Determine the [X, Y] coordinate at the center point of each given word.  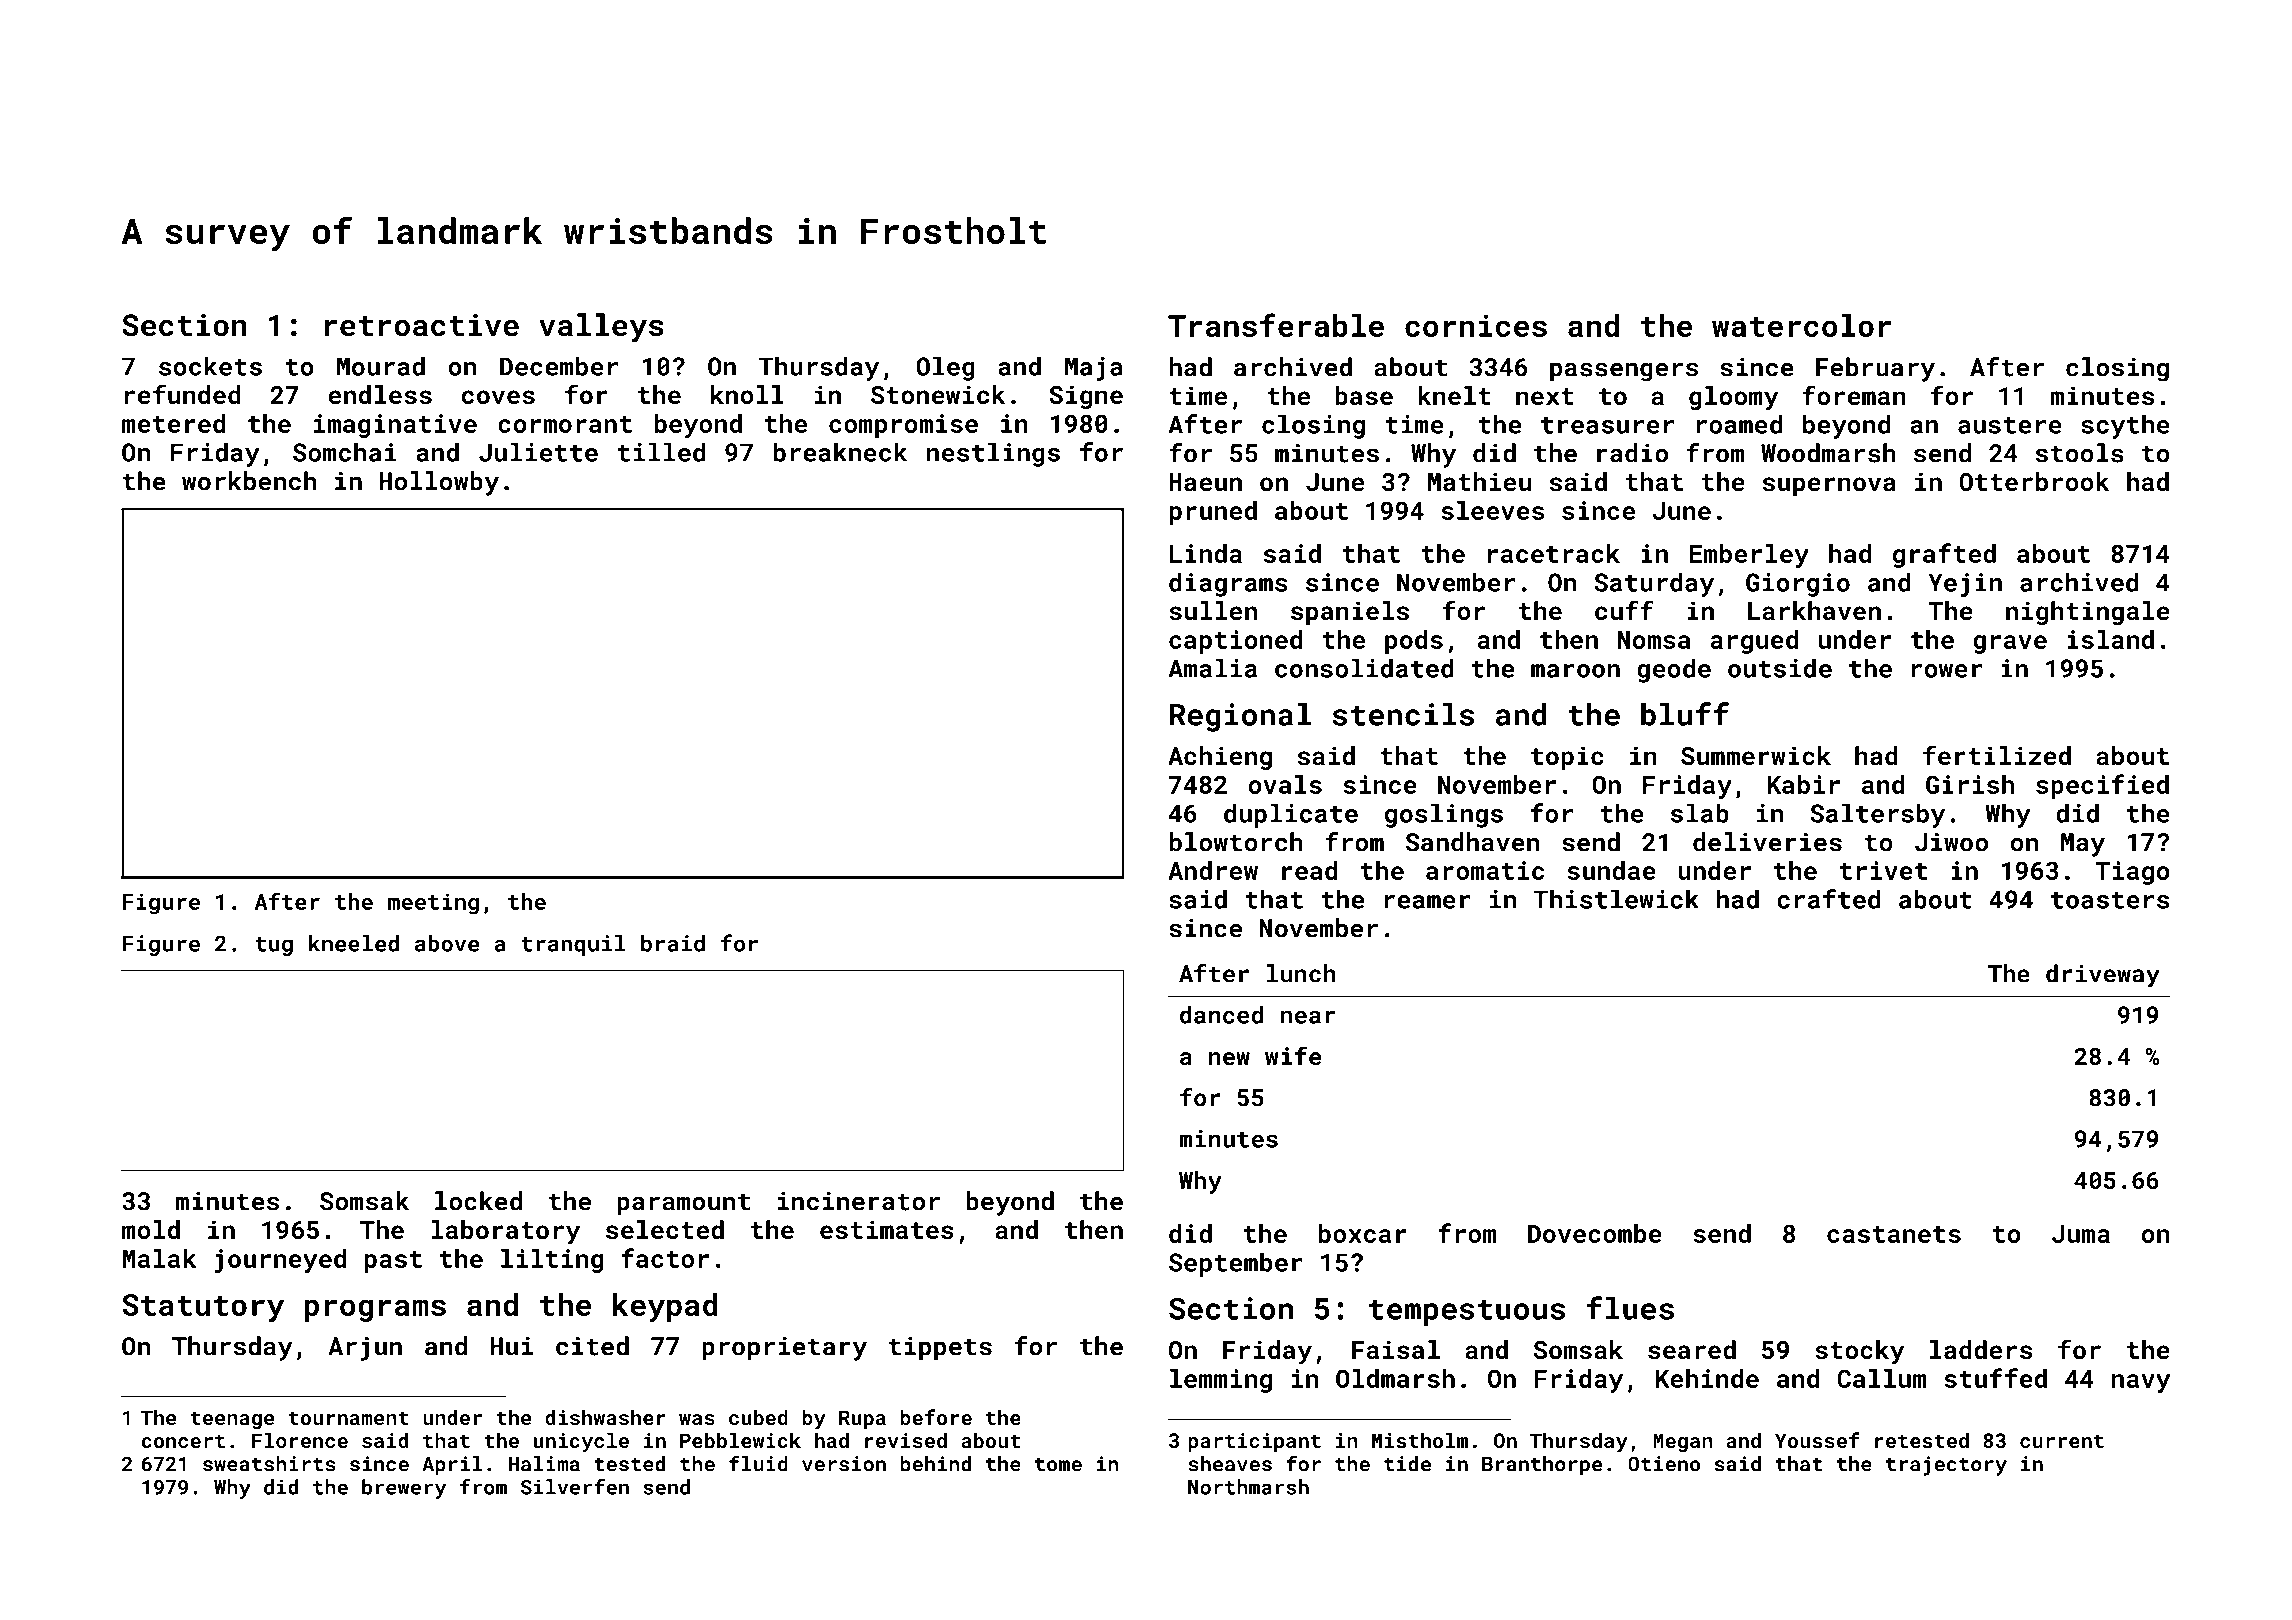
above [447, 943]
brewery [404, 1489]
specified [2102, 786]
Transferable [1276, 325]
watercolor [1802, 325]
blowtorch [1236, 842]
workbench [249, 481]
